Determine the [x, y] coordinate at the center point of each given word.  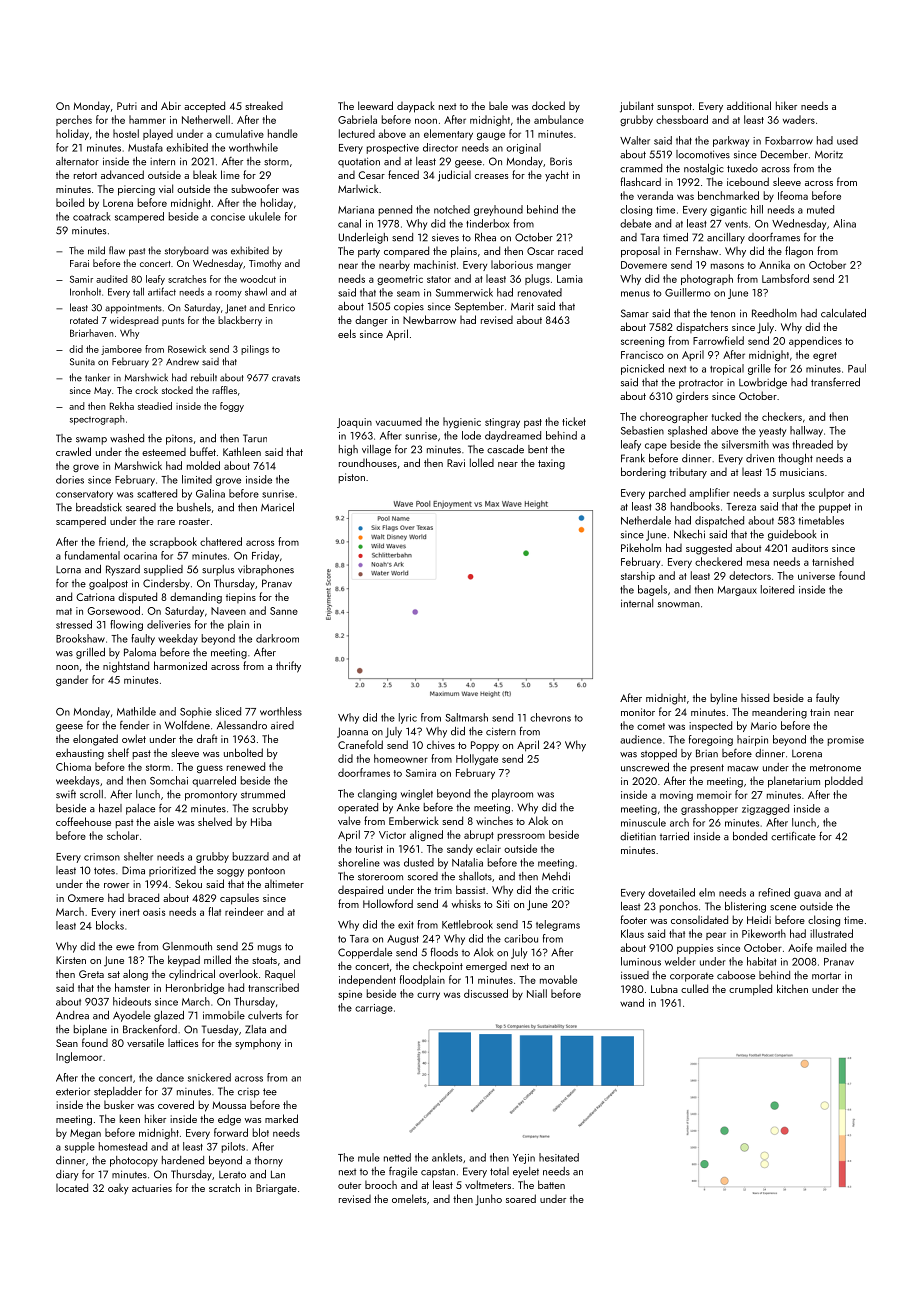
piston [352, 478]
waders [799, 119]
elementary [448, 134]
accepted [204, 107]
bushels [194, 507]
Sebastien [642, 430]
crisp [249, 1093]
